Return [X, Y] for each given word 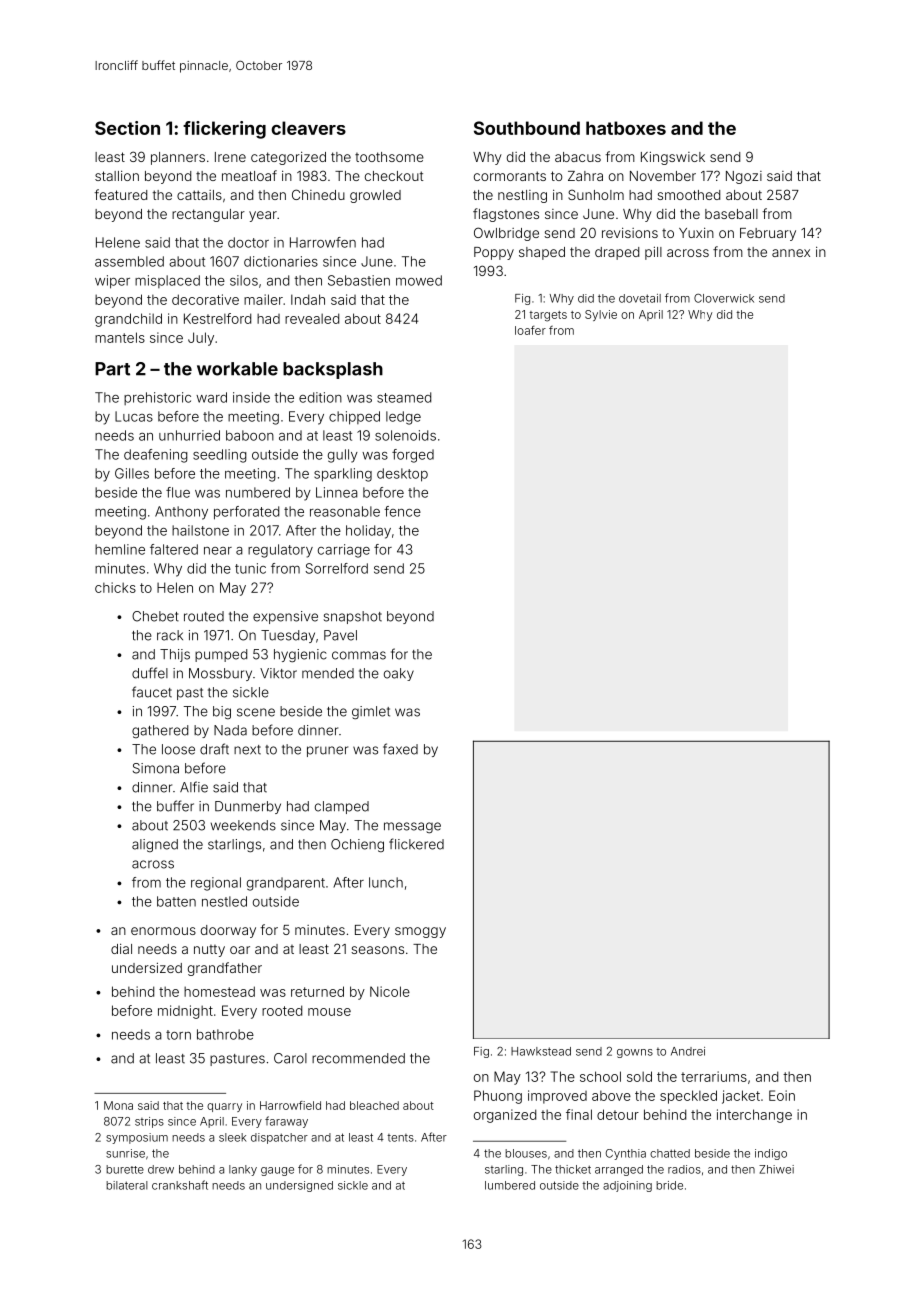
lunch [386, 882]
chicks [115, 587]
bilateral [127, 1185]
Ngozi [744, 177]
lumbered [510, 1185]
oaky [399, 674]
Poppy [494, 253]
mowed [419, 280]
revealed [312, 318]
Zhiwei [776, 1169]
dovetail [640, 298]
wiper [112, 282]
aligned [155, 845]
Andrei [688, 1051]
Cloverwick [724, 298]
